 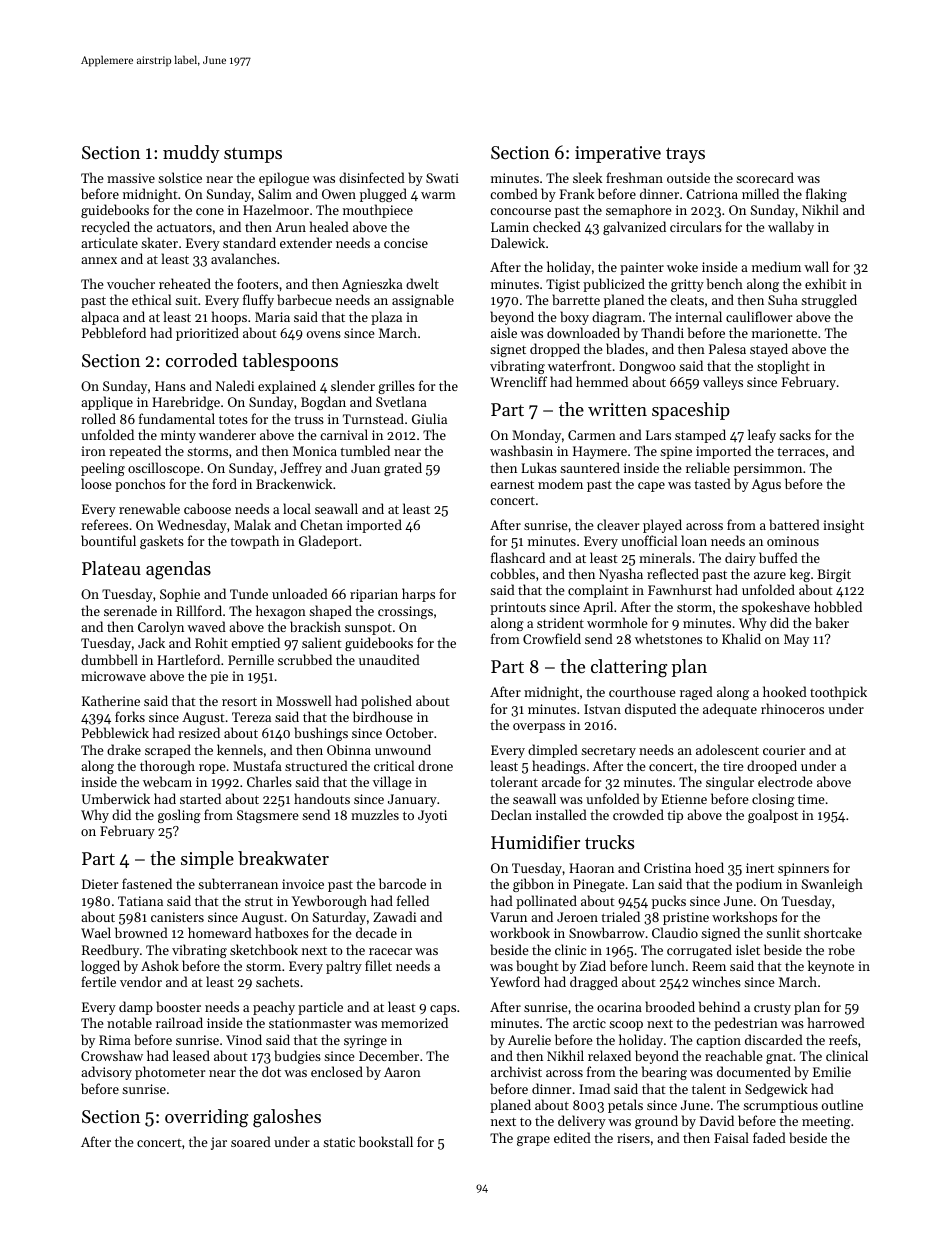 What do you see at coordinates (826, 195) in the screenshot?
I see `flaking` at bounding box center [826, 195].
